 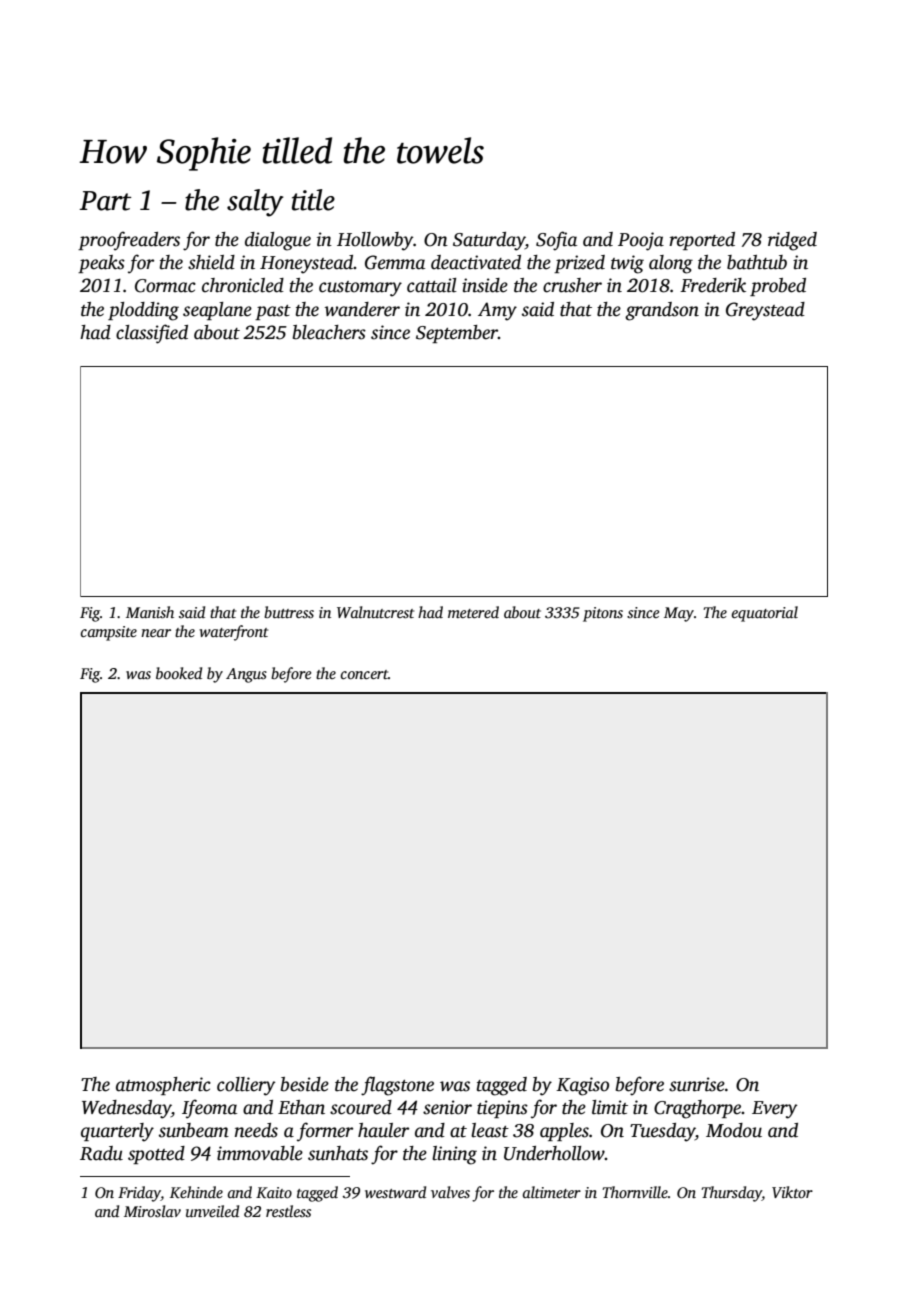 What do you see at coordinates (679, 614) in the screenshot?
I see `May` at bounding box center [679, 614].
